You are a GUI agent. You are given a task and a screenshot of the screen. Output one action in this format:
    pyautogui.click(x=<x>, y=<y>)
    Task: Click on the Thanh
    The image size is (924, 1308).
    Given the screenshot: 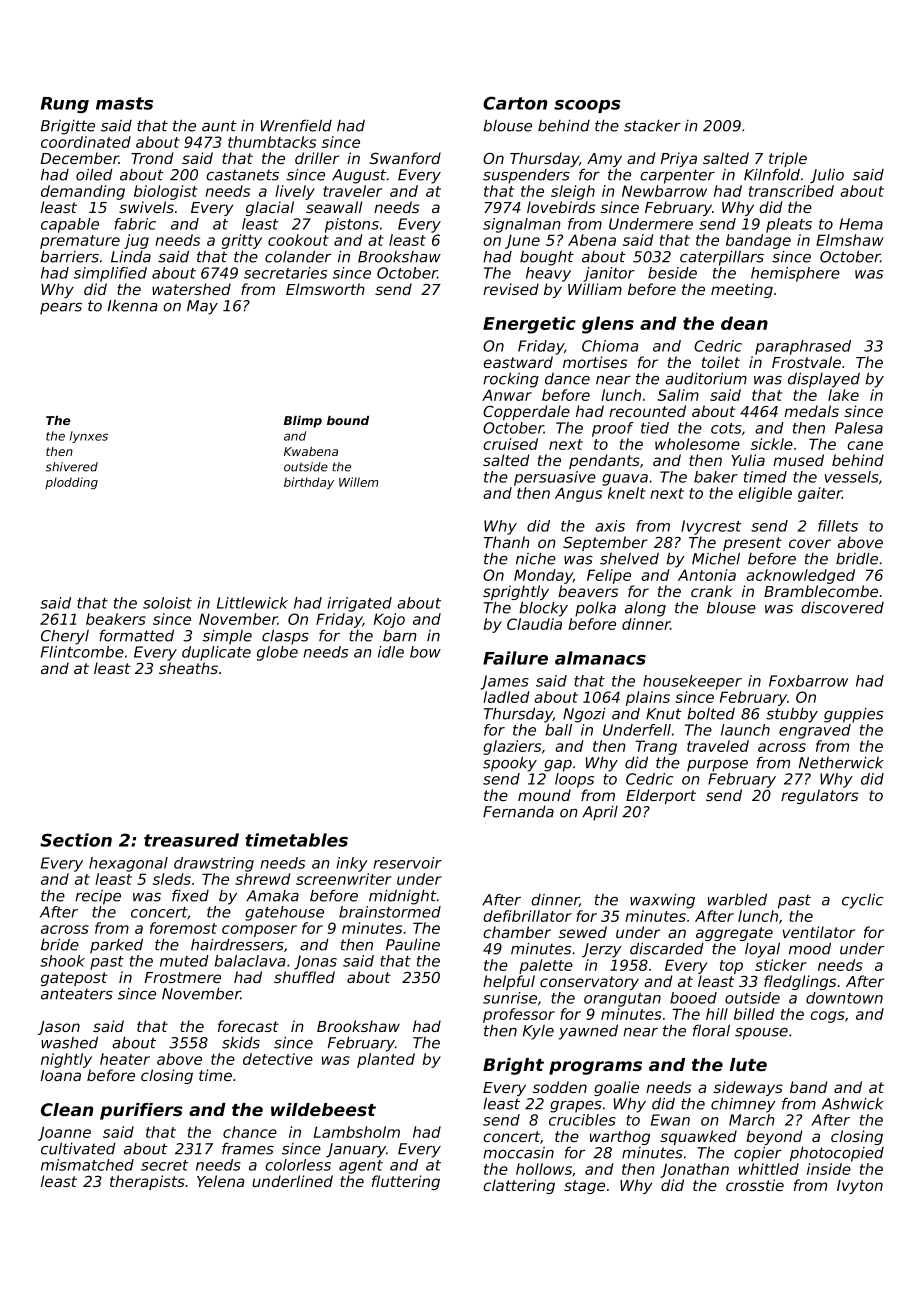 What is the action you would take?
    pyautogui.click(x=507, y=542)
